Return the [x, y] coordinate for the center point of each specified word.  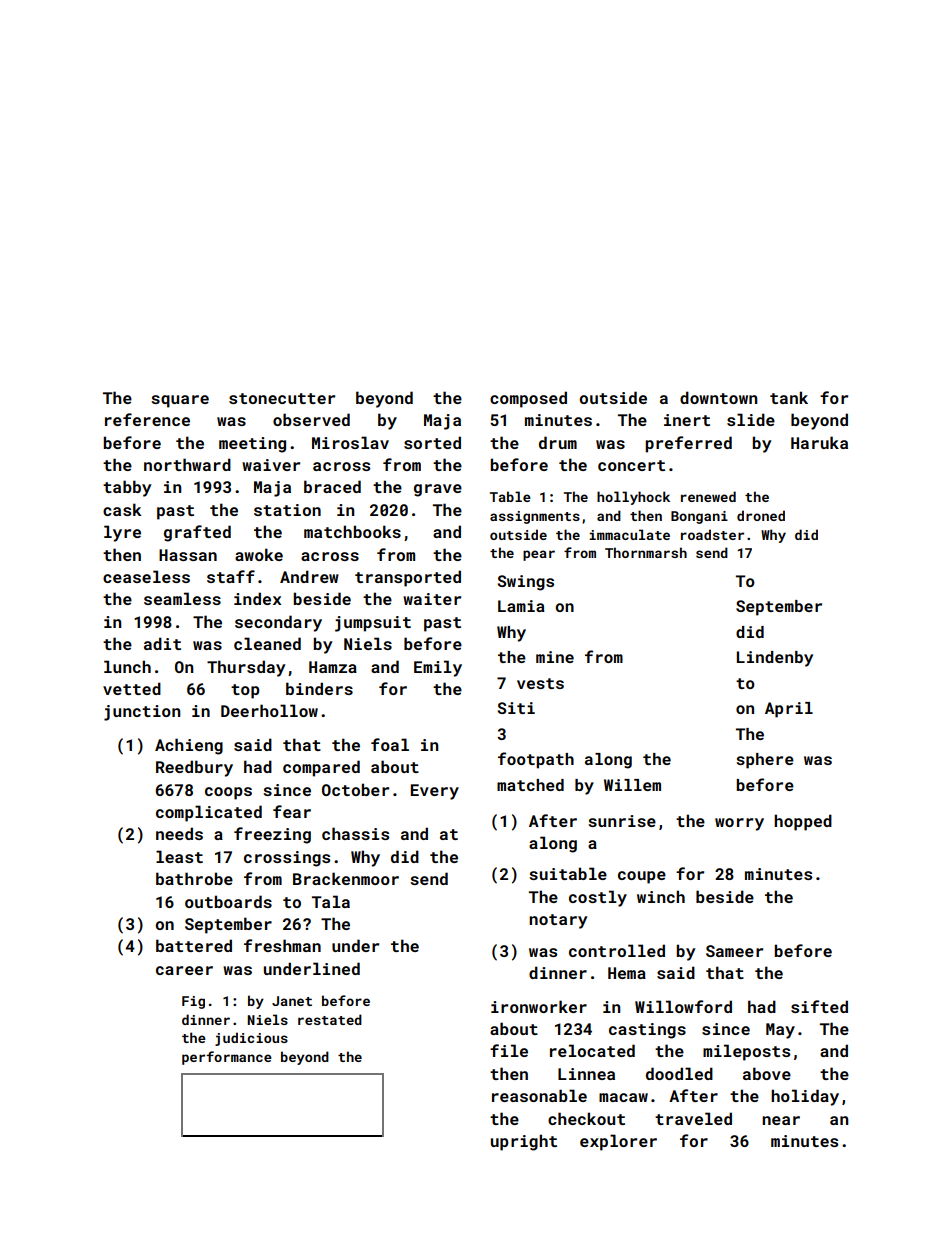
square [180, 401]
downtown [718, 397]
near [781, 1120]
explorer [618, 1142]
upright [524, 1142]
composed [528, 399]
